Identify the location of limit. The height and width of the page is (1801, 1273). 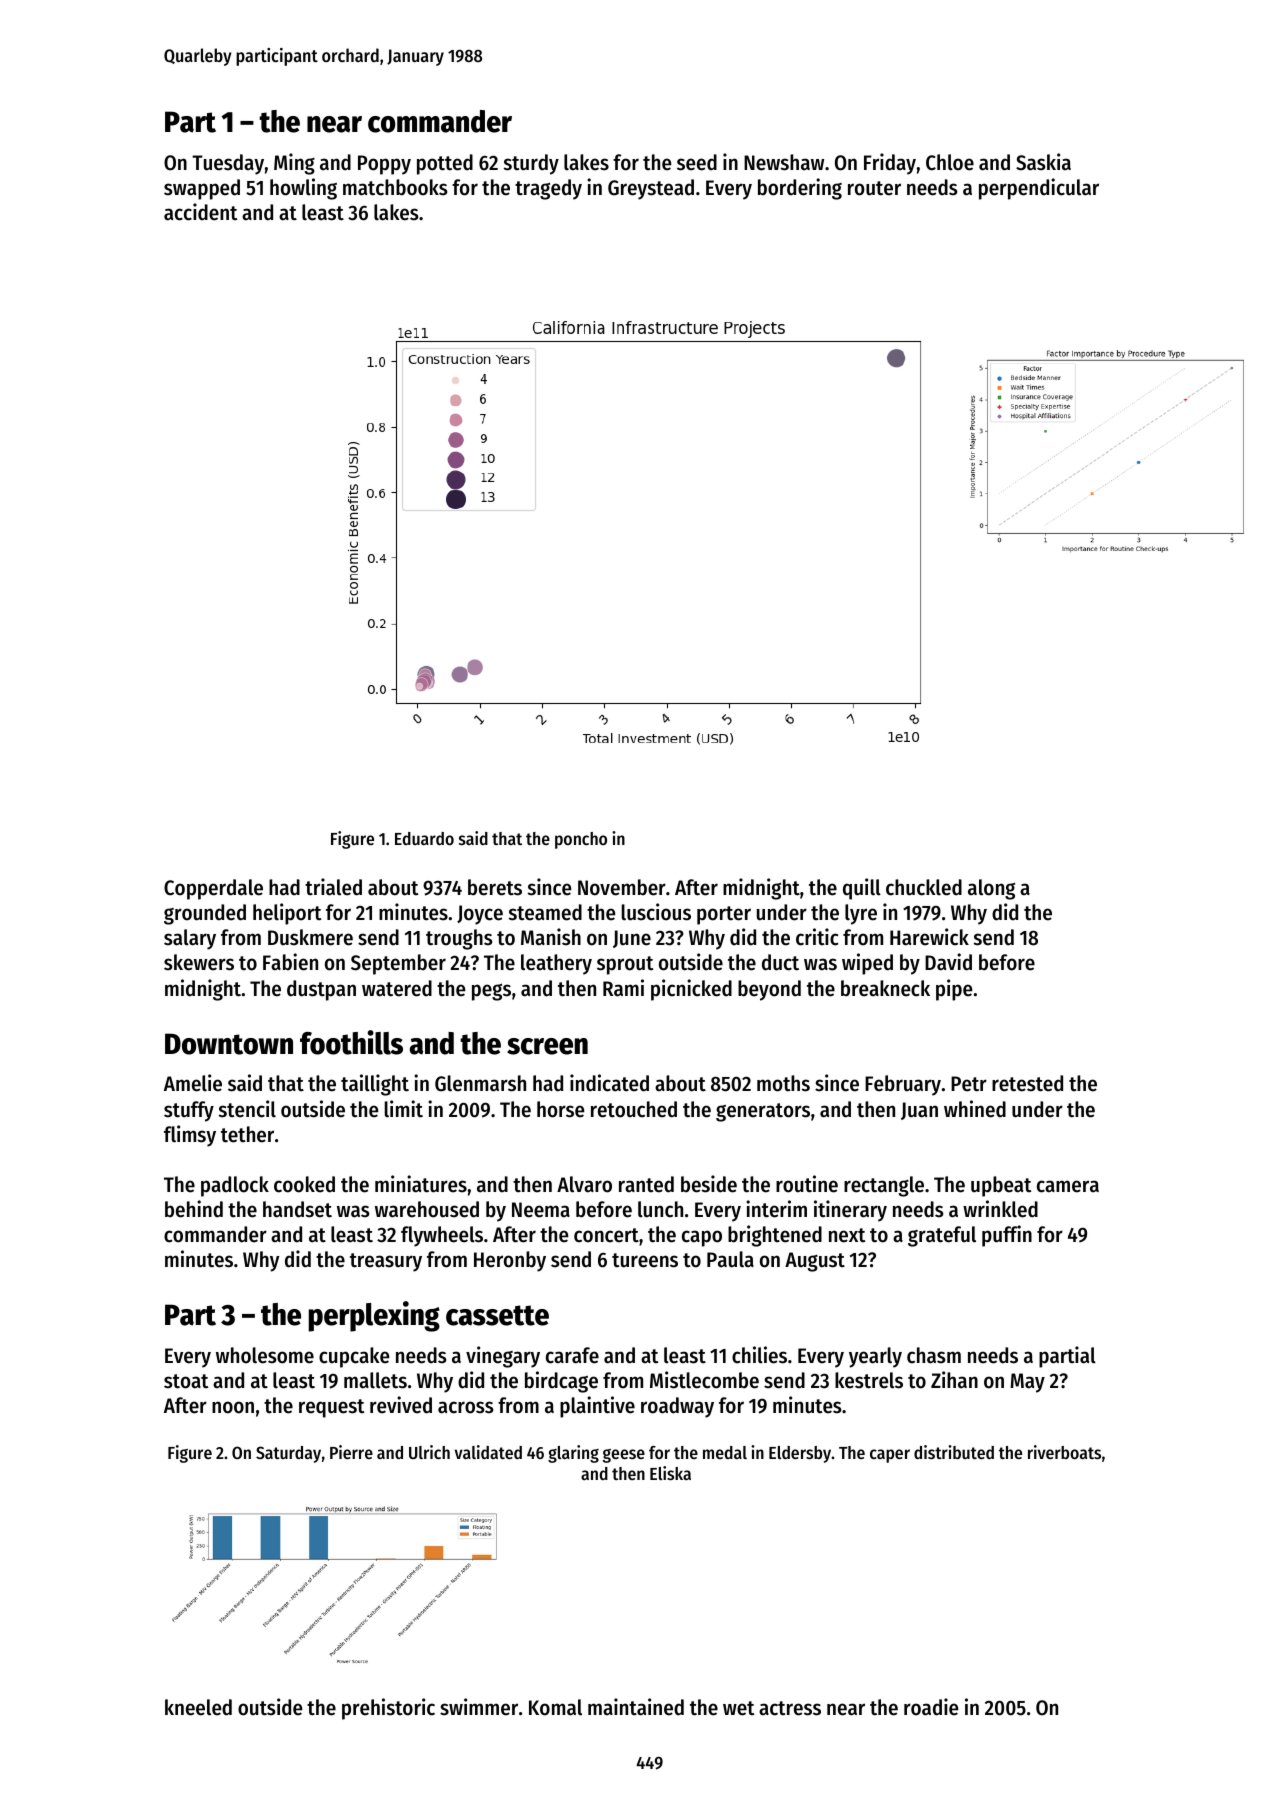
(404, 1109).
